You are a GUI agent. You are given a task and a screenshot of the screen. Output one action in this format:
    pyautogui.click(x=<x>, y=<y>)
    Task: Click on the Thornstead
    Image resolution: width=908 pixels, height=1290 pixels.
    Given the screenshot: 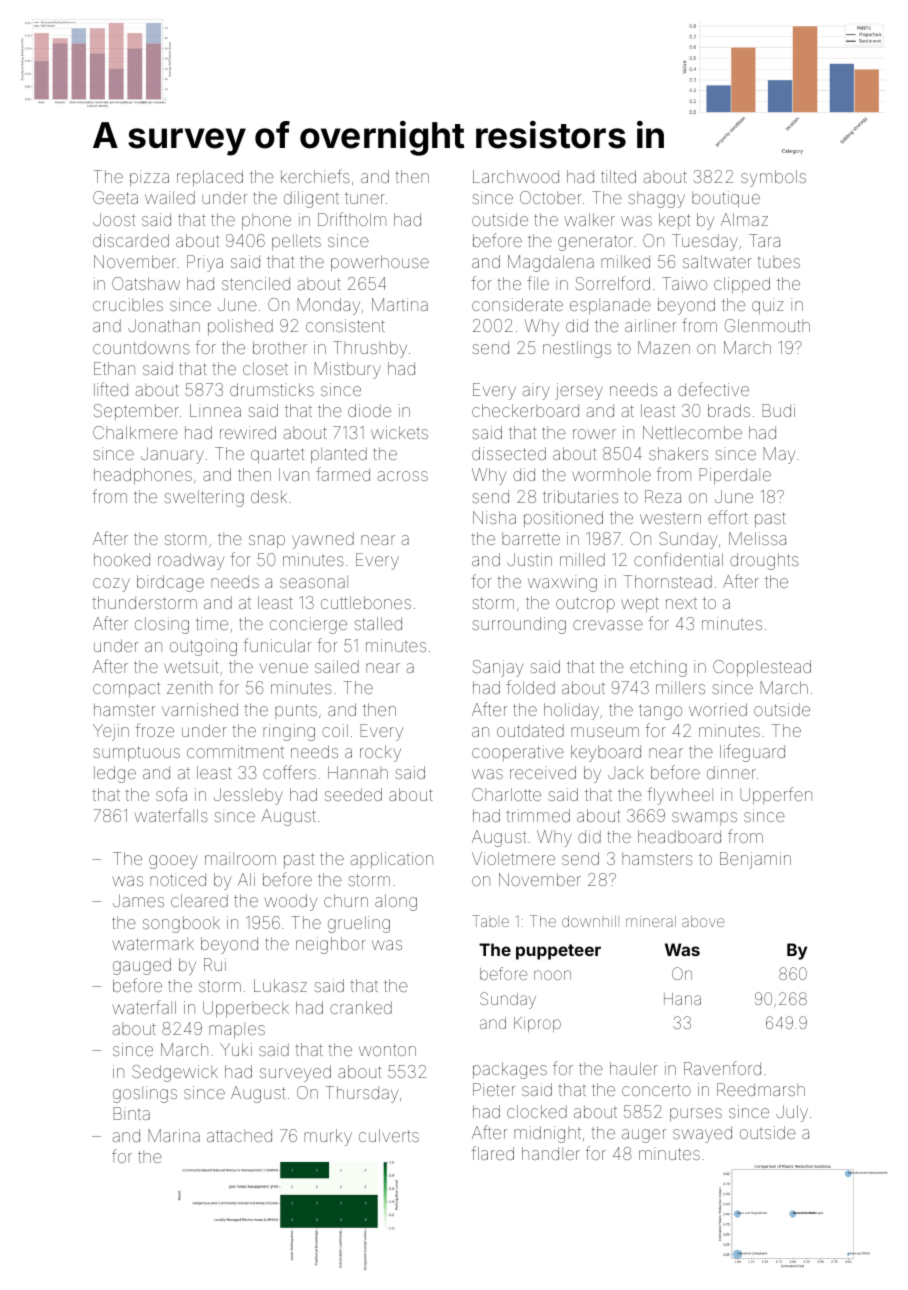 What is the action you would take?
    pyautogui.click(x=668, y=581)
